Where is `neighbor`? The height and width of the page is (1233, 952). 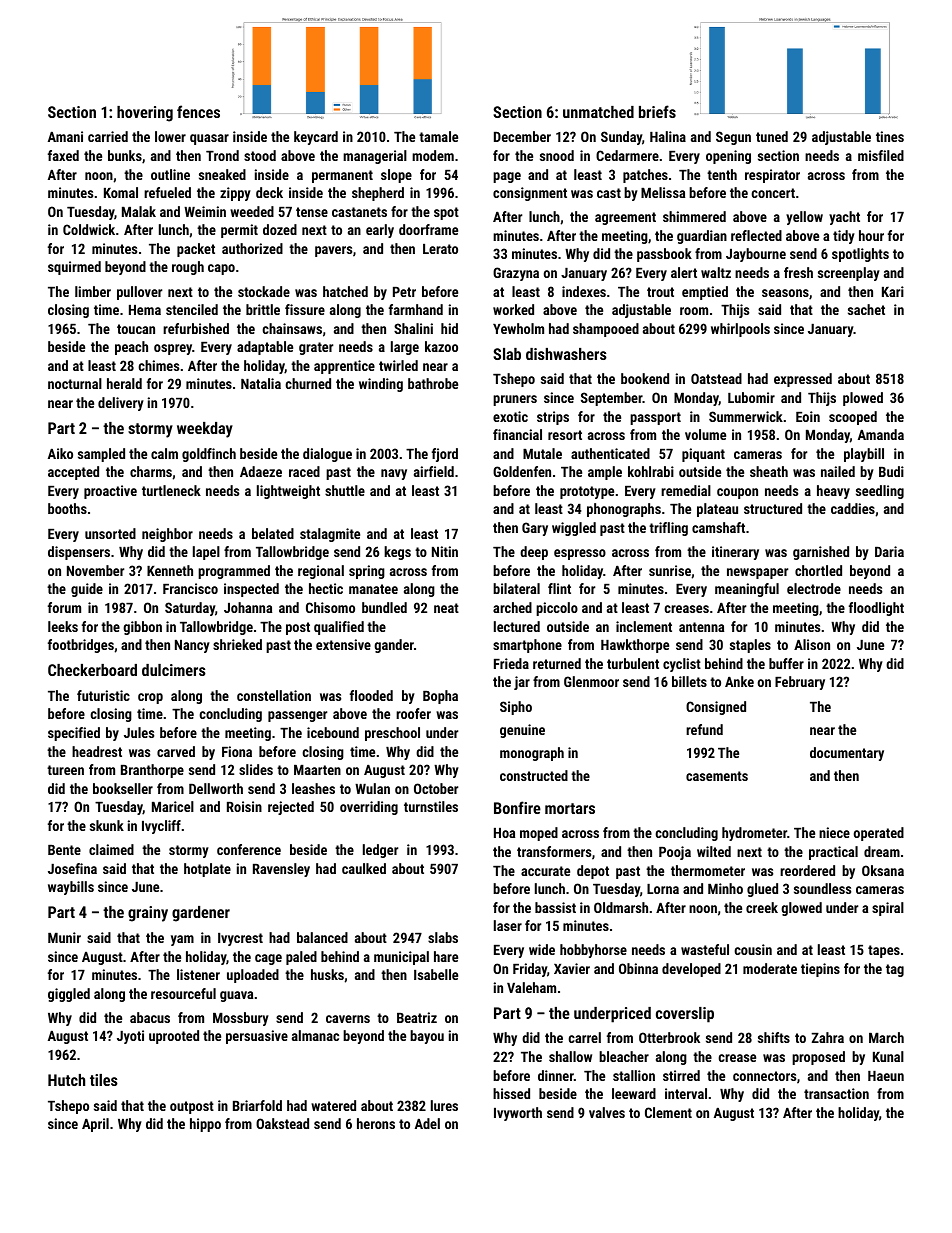 neighbor is located at coordinates (167, 535).
